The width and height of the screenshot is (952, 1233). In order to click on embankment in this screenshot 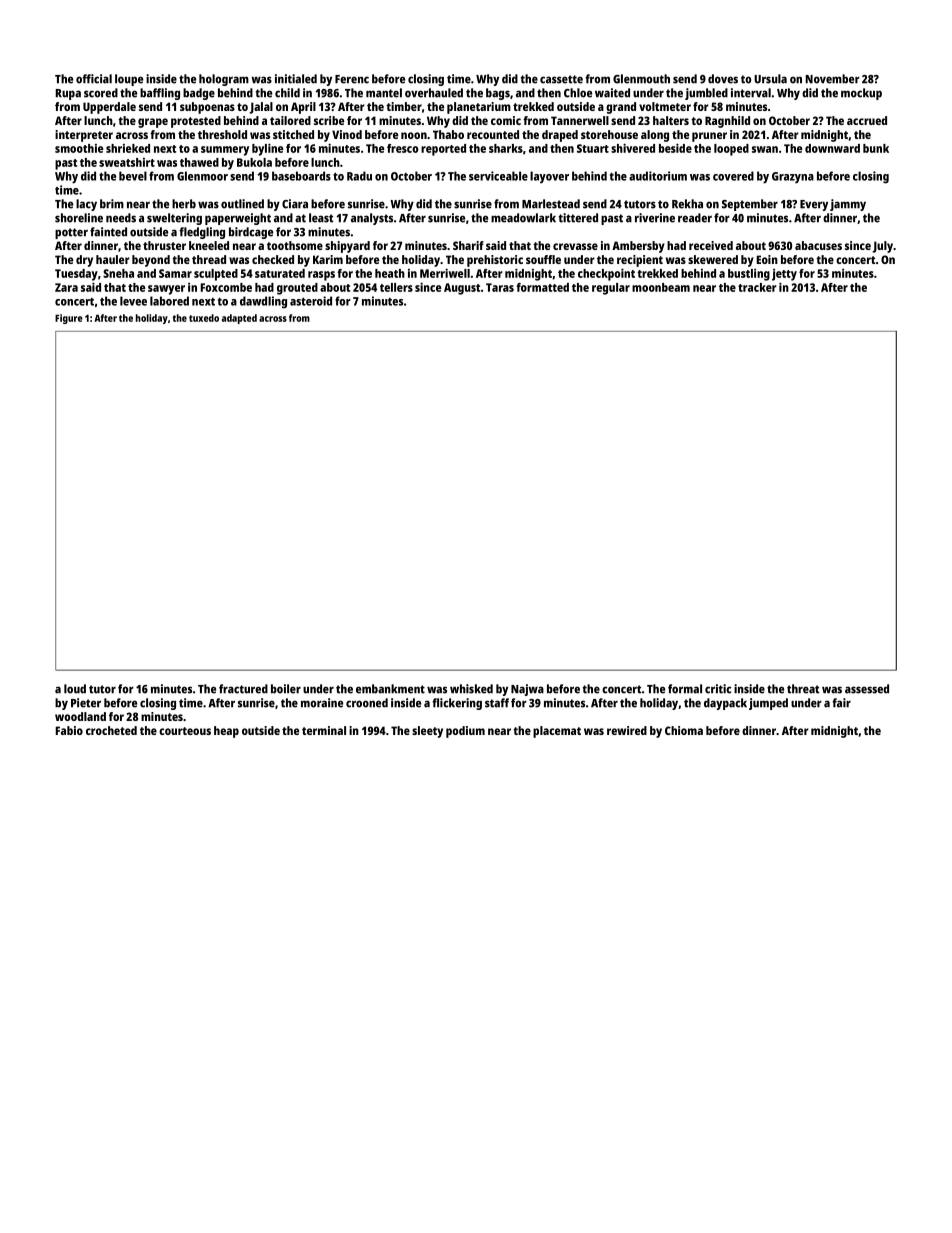, I will do `click(390, 689)`.
